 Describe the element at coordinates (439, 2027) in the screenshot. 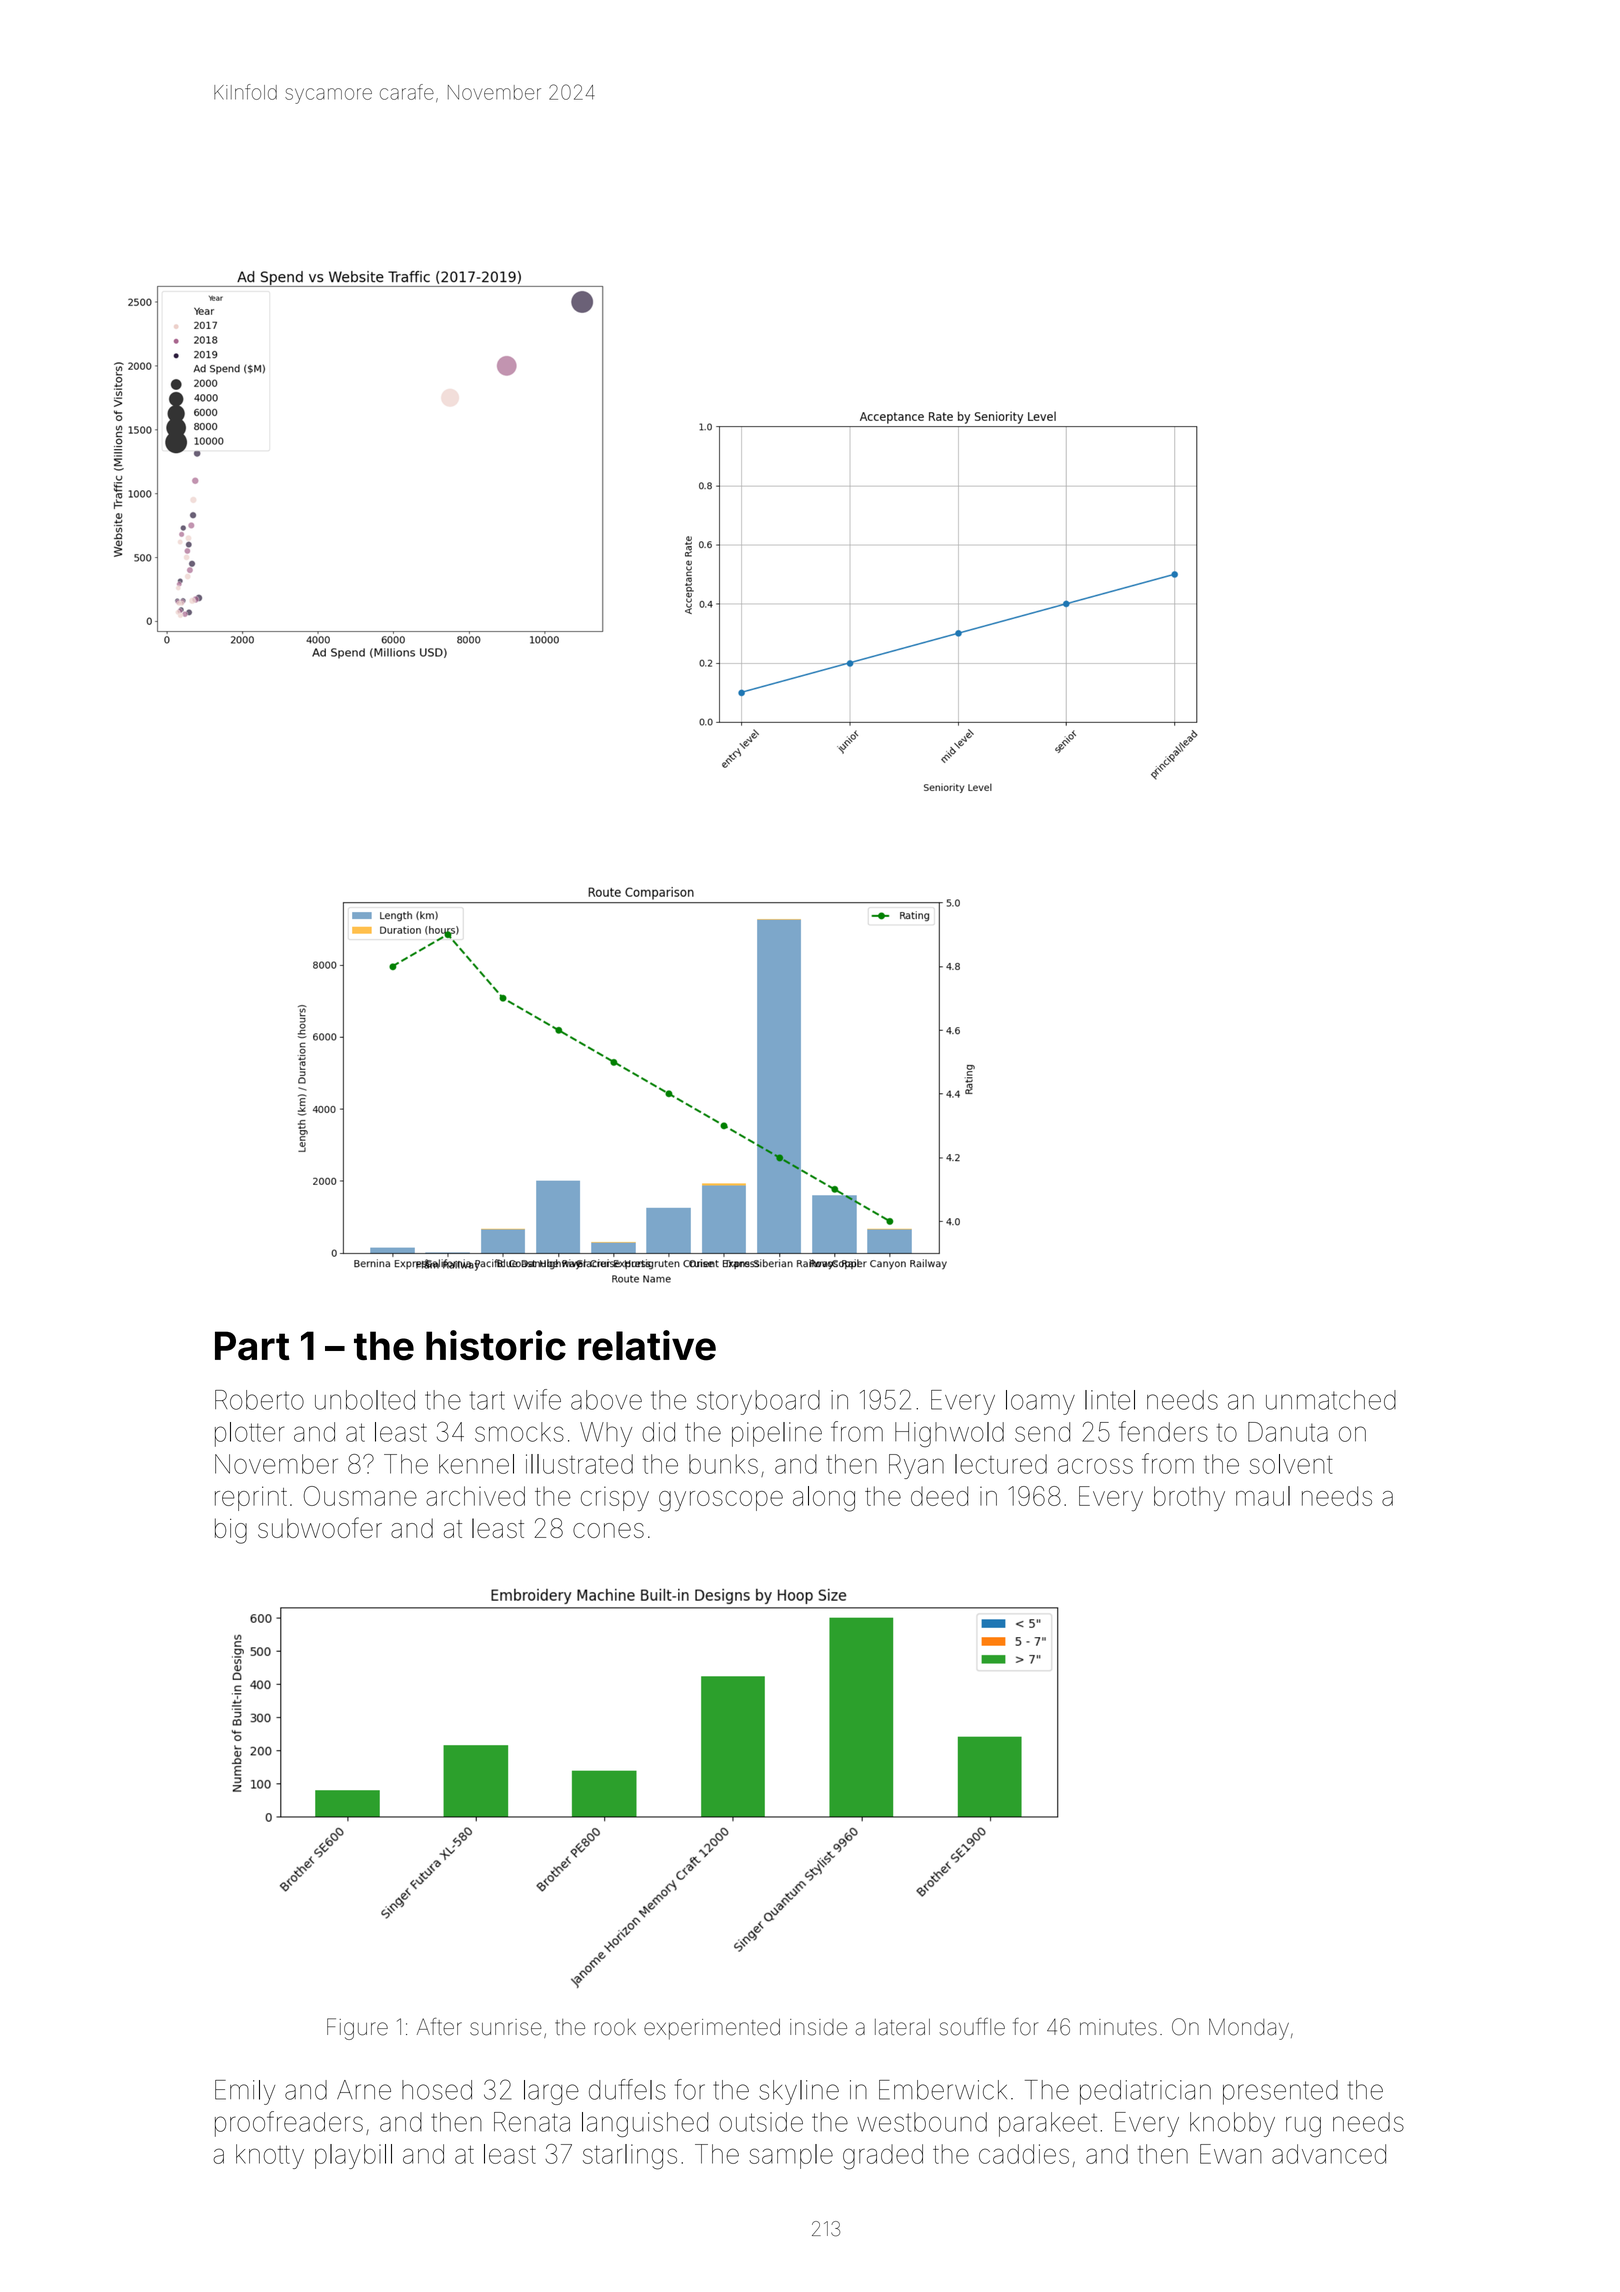

I see `After` at that location.
